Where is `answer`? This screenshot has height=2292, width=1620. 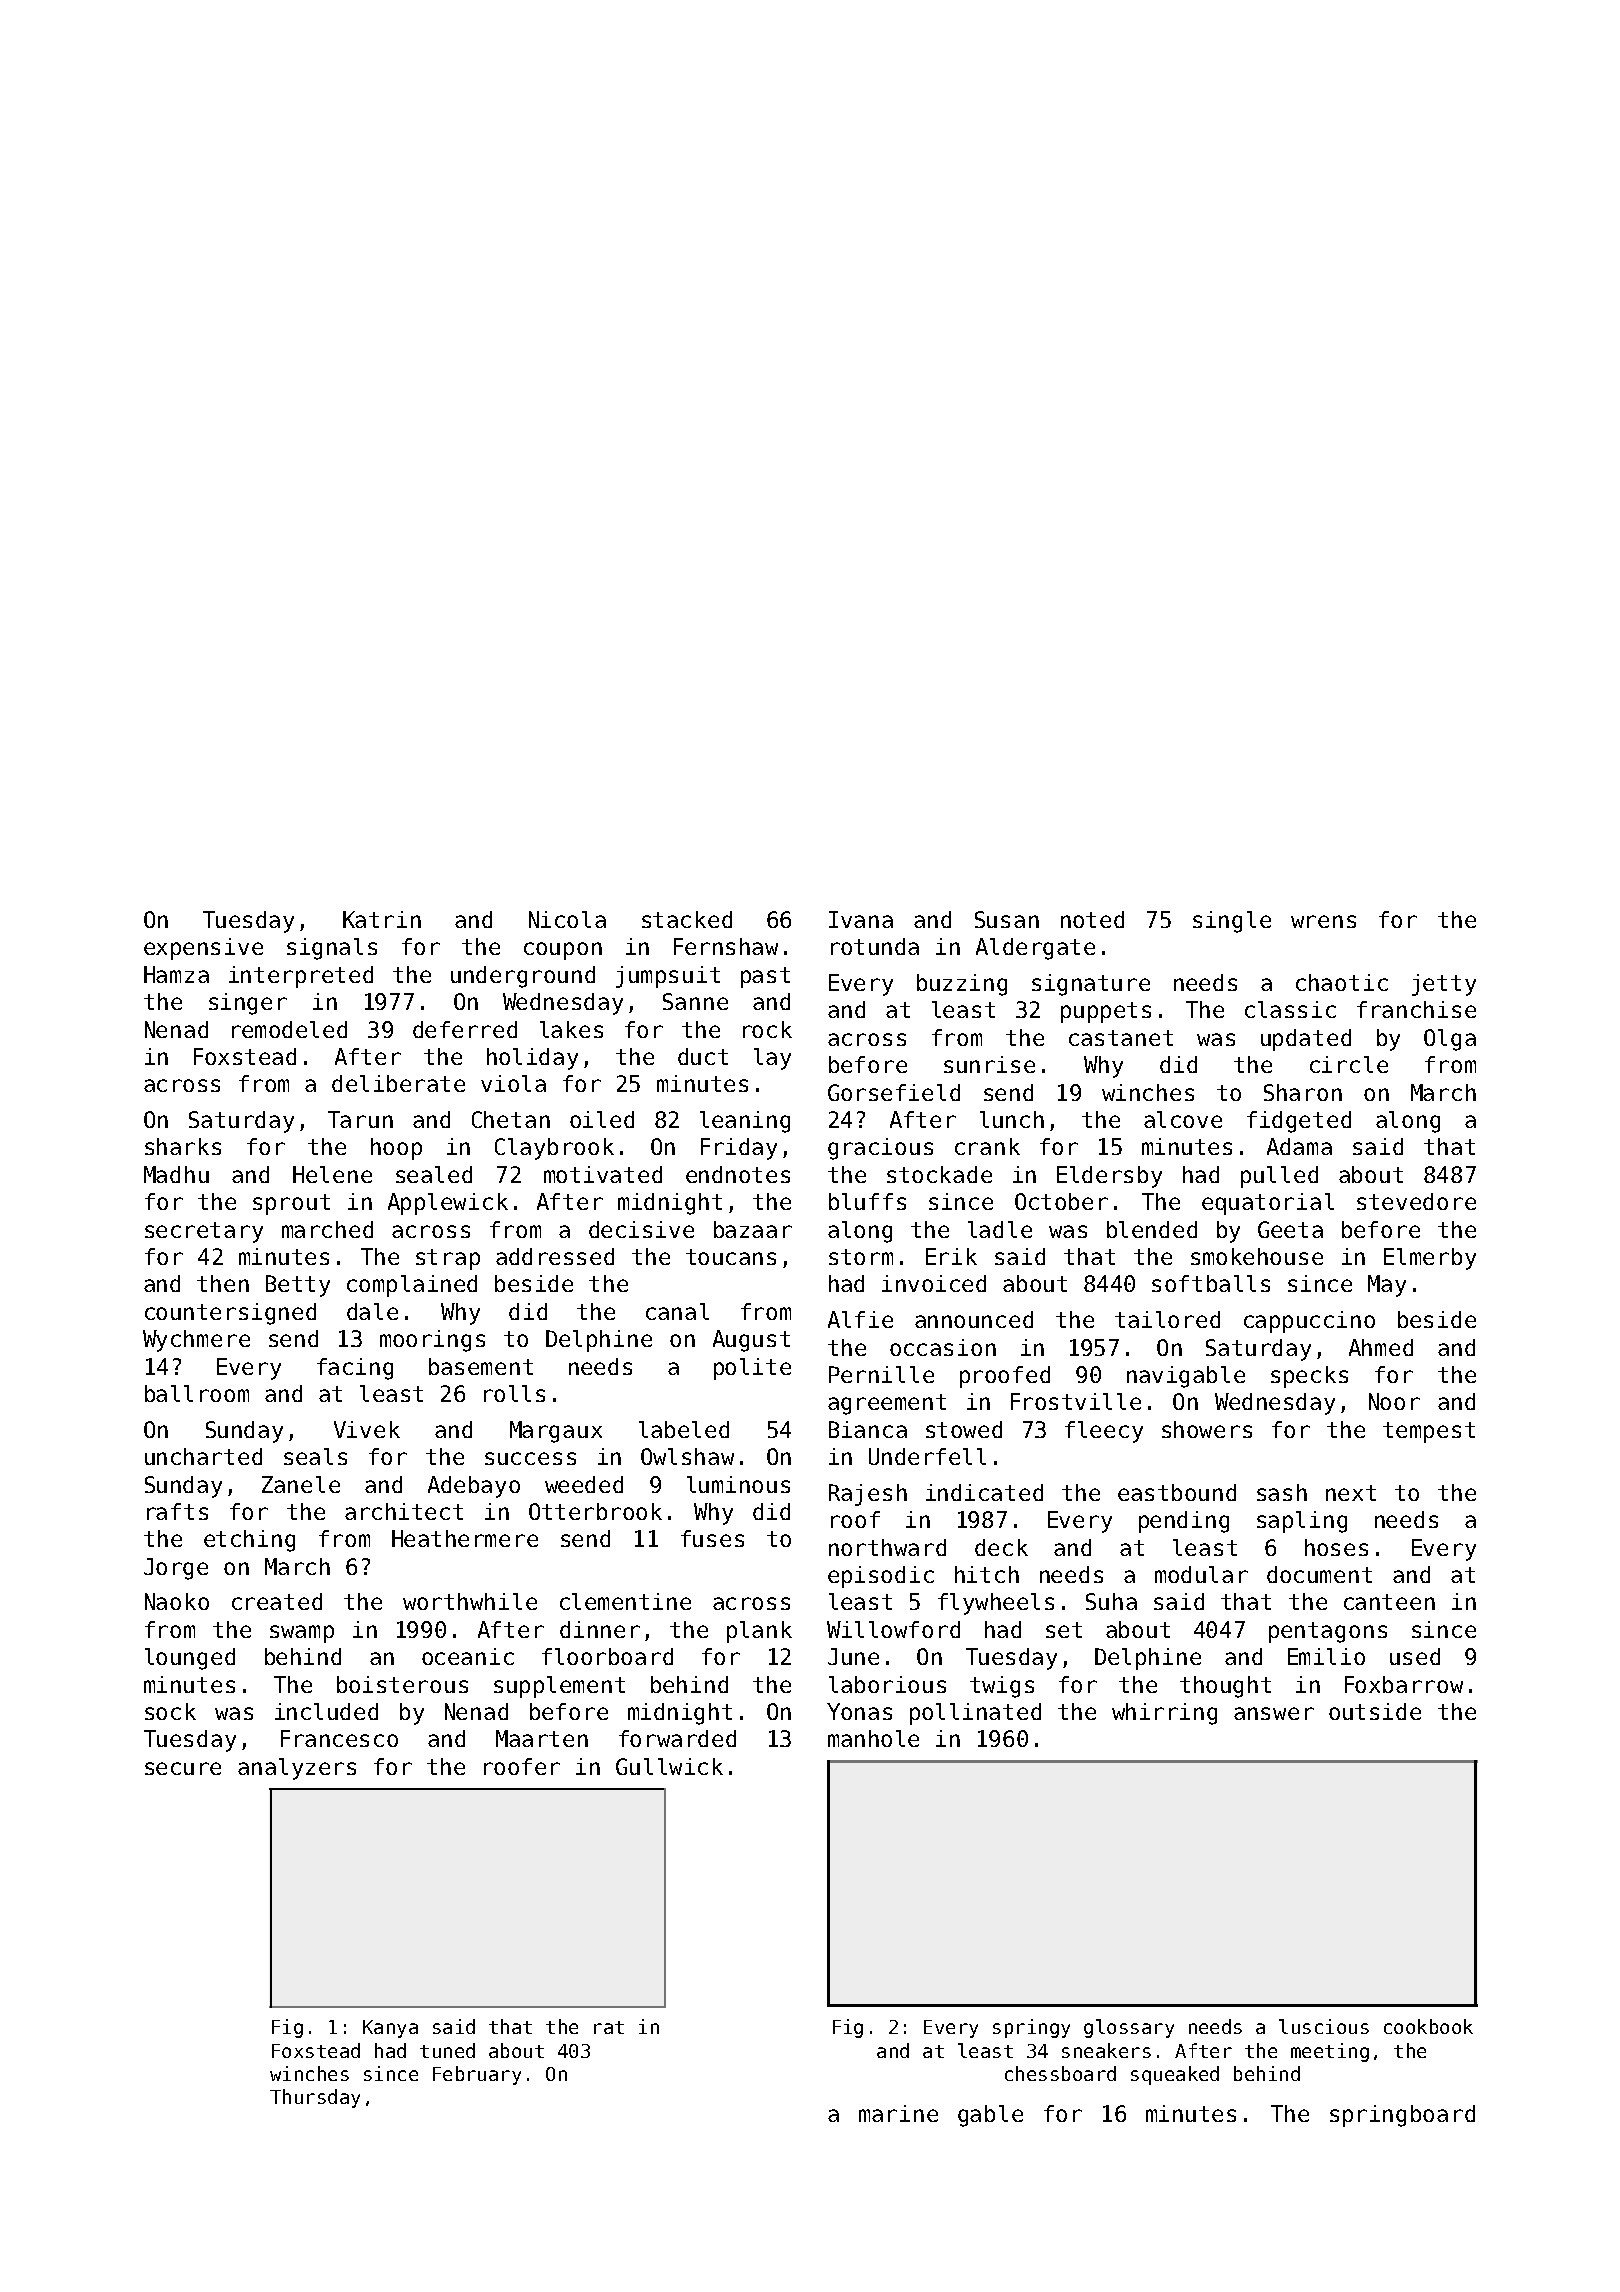
answer is located at coordinates (1274, 1713).
